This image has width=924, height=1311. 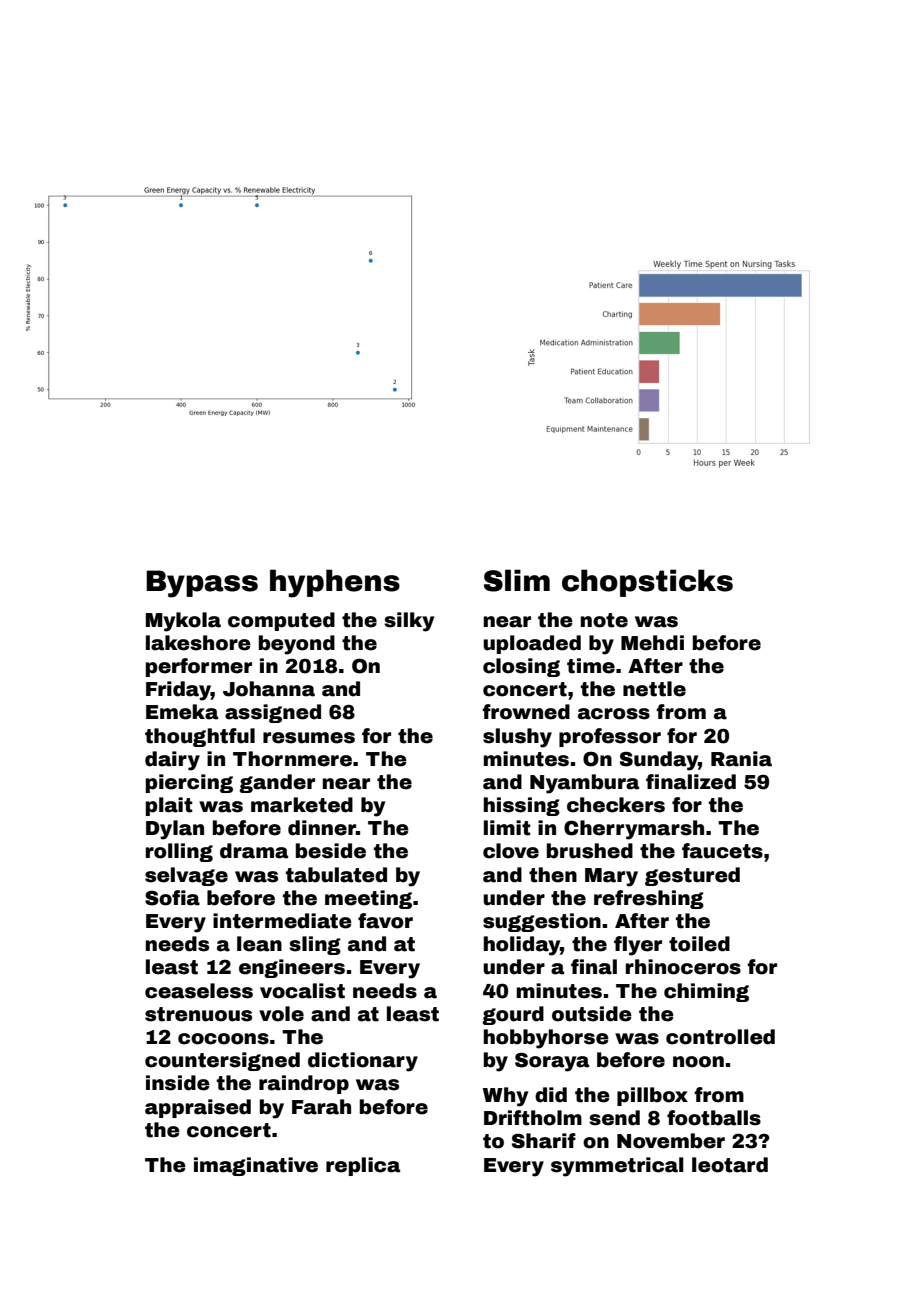 What do you see at coordinates (172, 898) in the image?
I see `Sofia` at bounding box center [172, 898].
